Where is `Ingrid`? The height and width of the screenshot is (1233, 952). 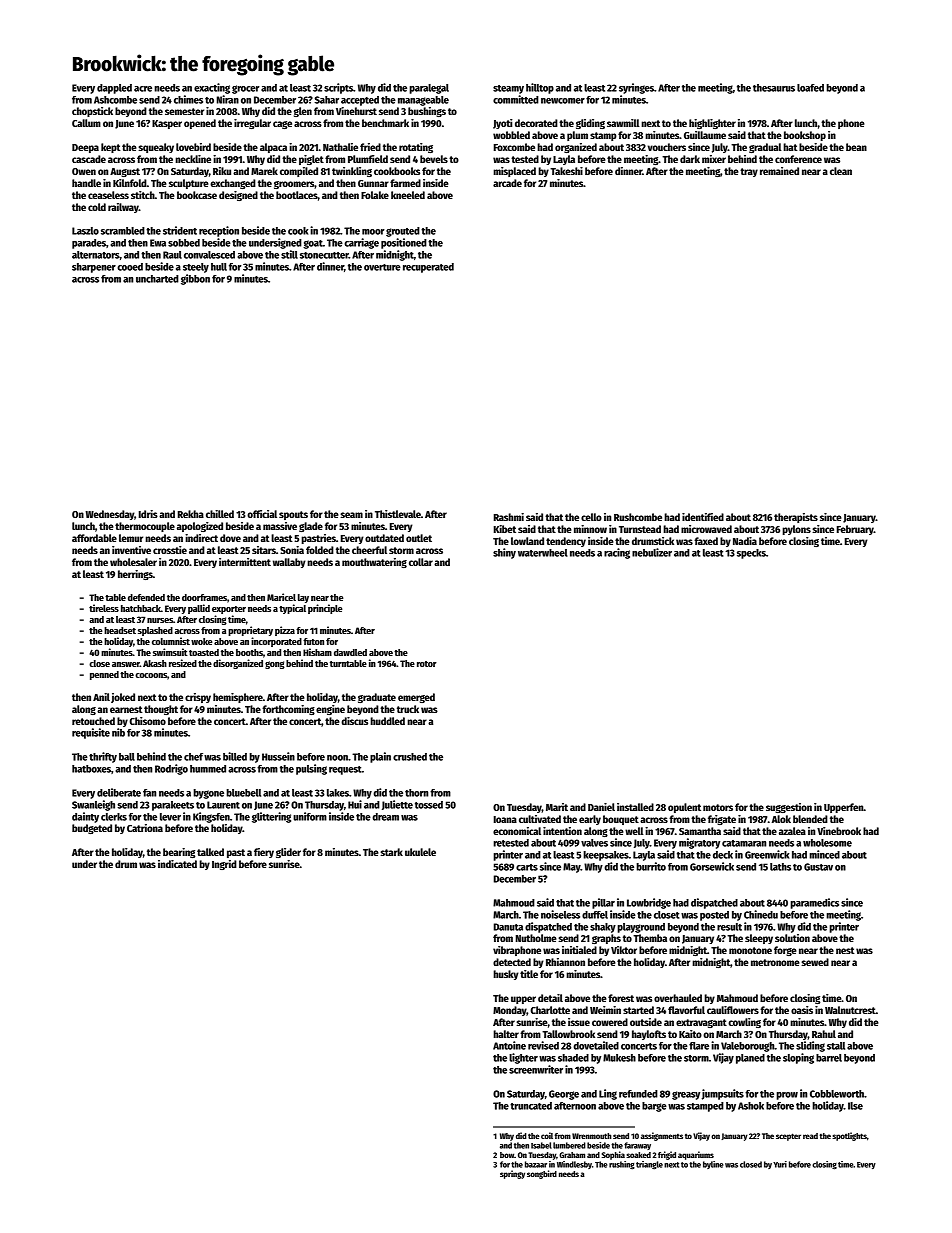 Ingrid is located at coordinates (224, 865).
